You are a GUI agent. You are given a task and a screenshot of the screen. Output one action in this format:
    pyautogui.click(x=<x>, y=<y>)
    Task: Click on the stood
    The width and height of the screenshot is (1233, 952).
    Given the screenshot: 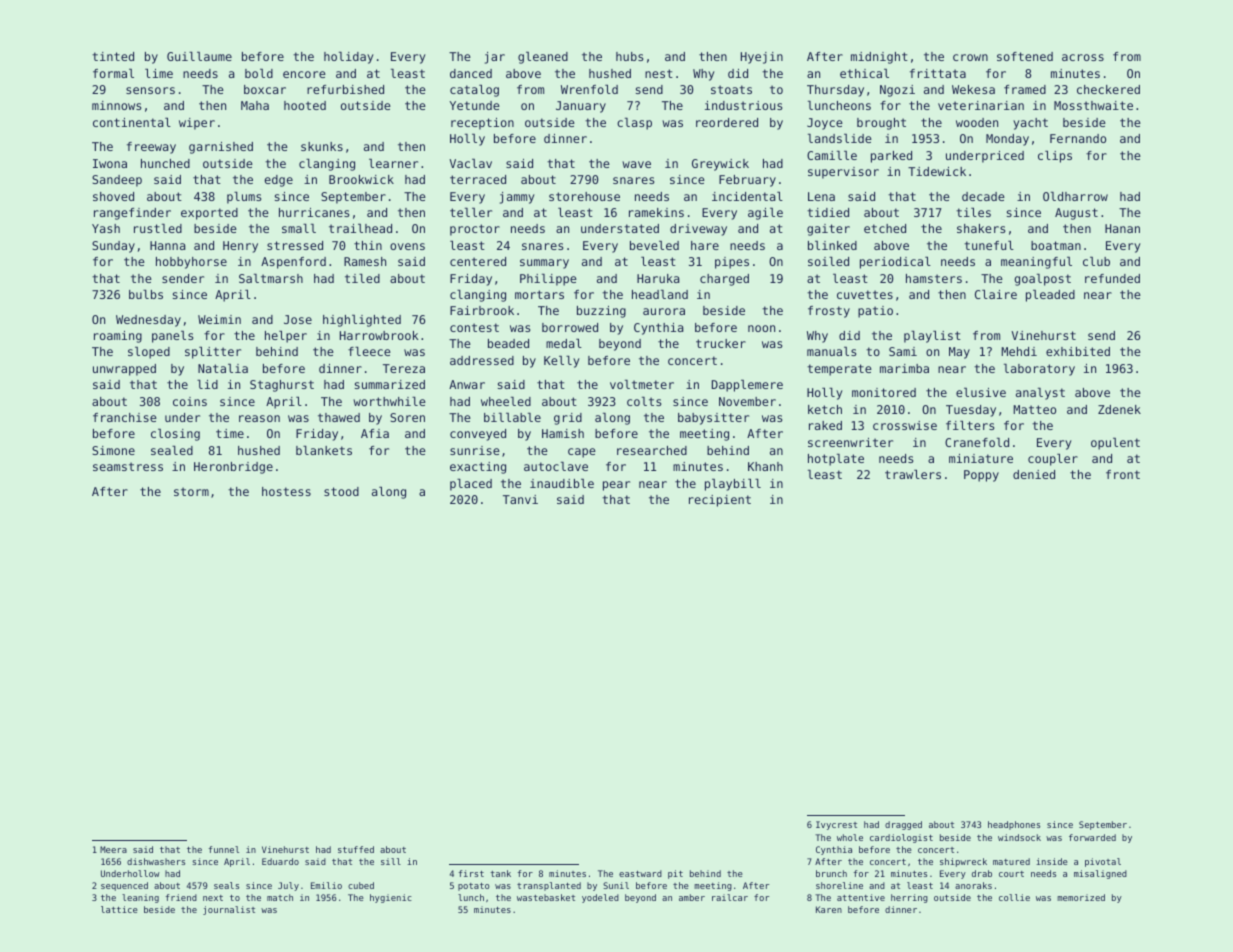 What is the action you would take?
    pyautogui.click(x=341, y=491)
